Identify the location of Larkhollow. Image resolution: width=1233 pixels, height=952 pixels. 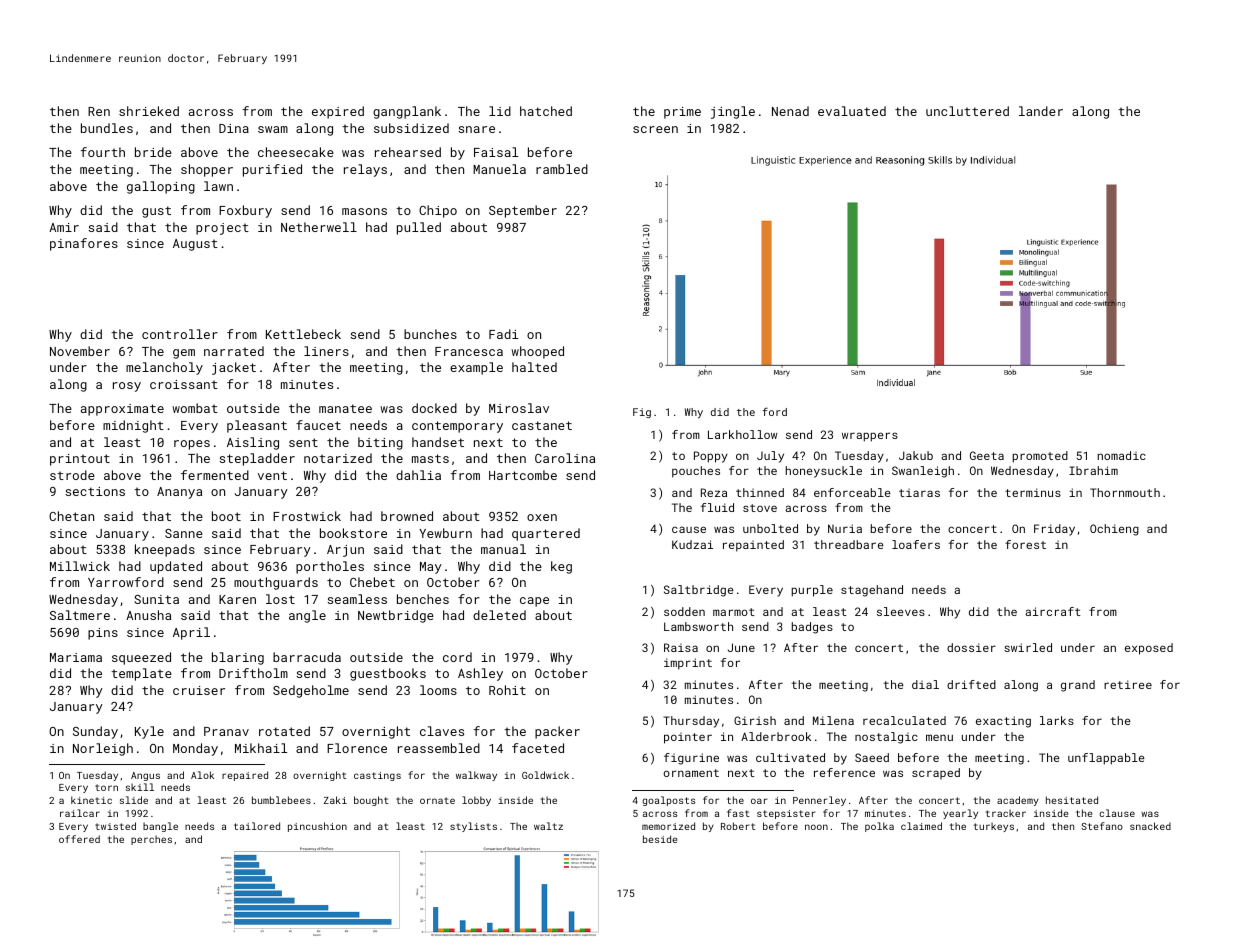
(742, 434).
